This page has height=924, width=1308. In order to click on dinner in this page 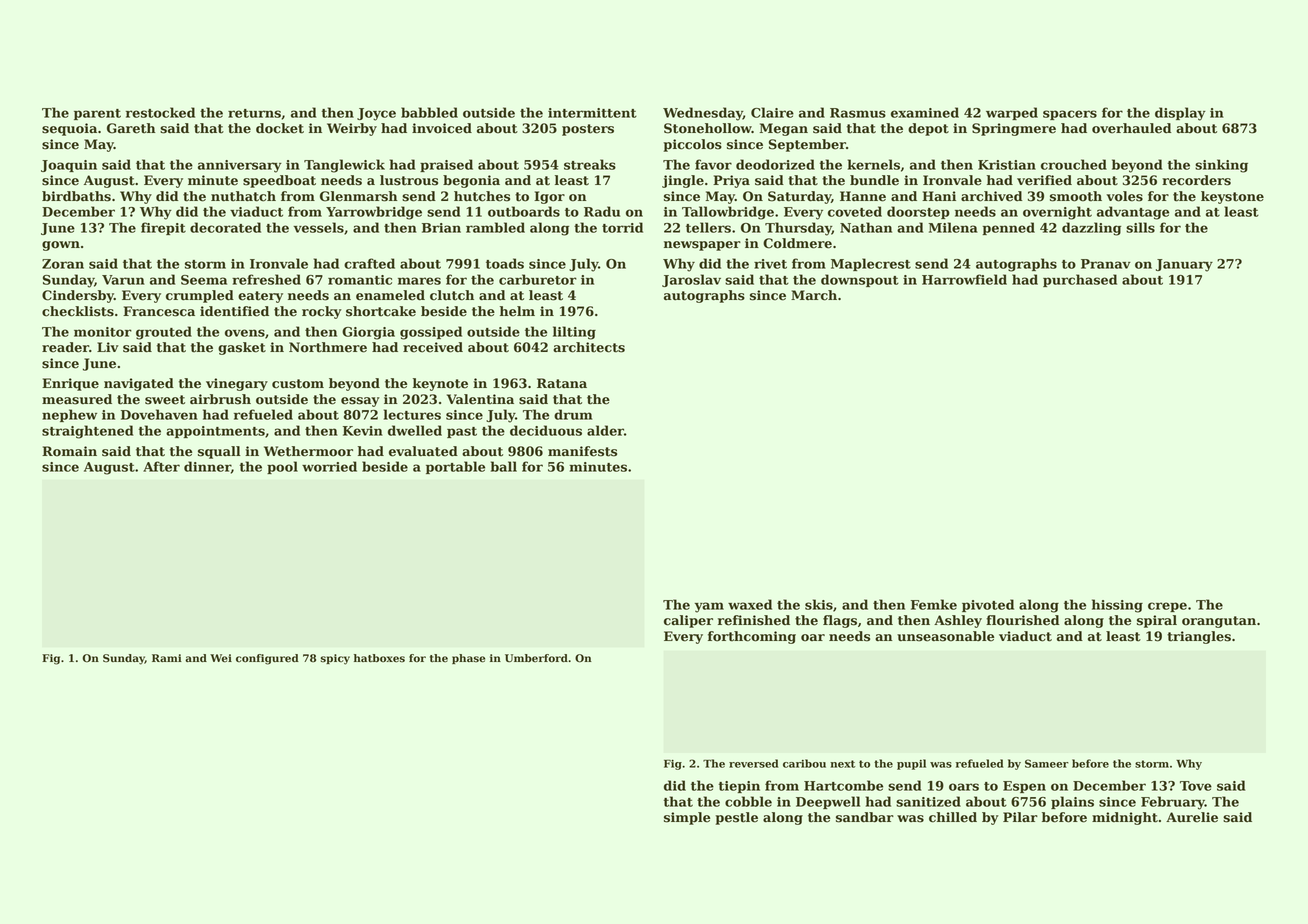, I will do `click(207, 466)`.
